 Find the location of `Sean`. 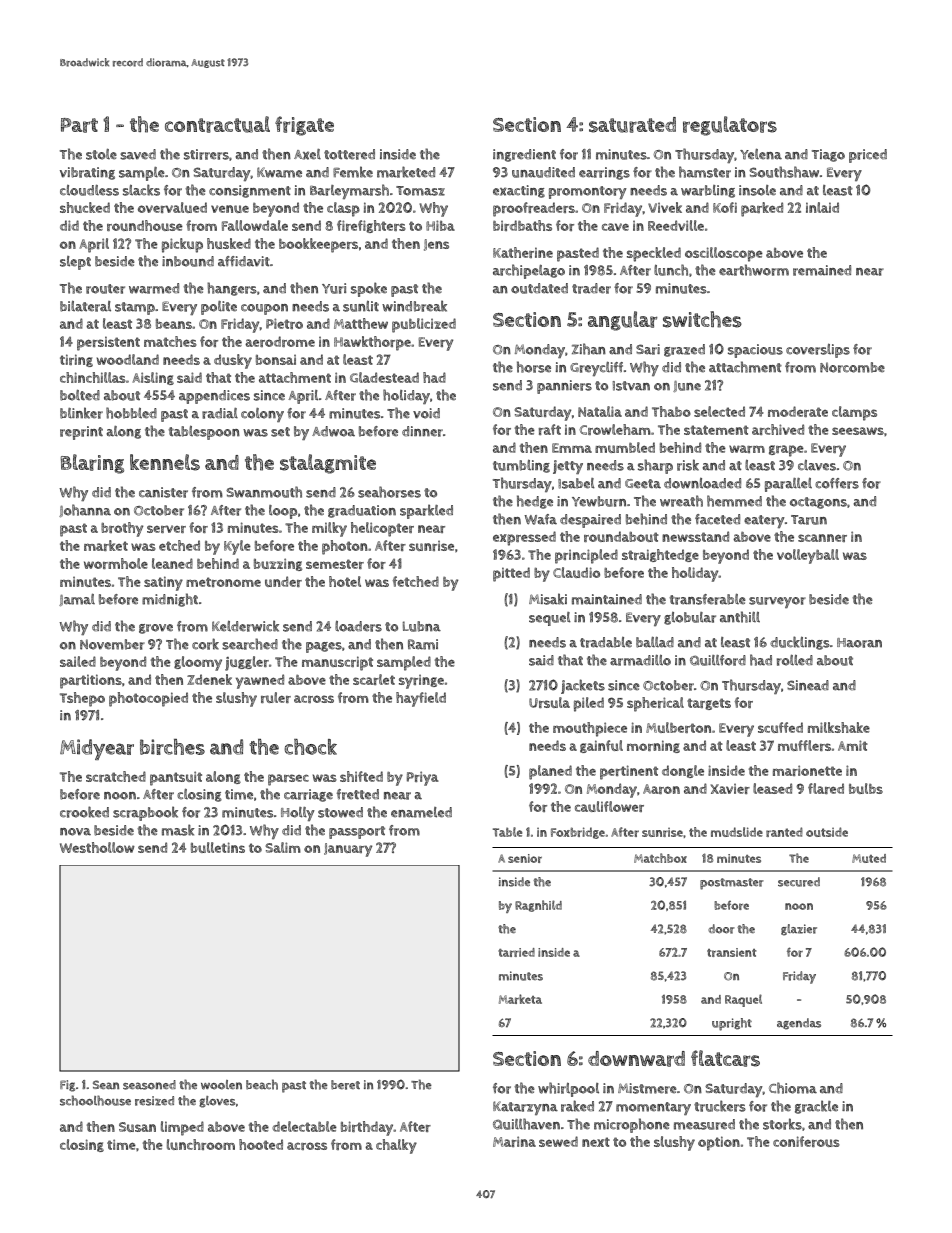

Sean is located at coordinates (106, 1084).
